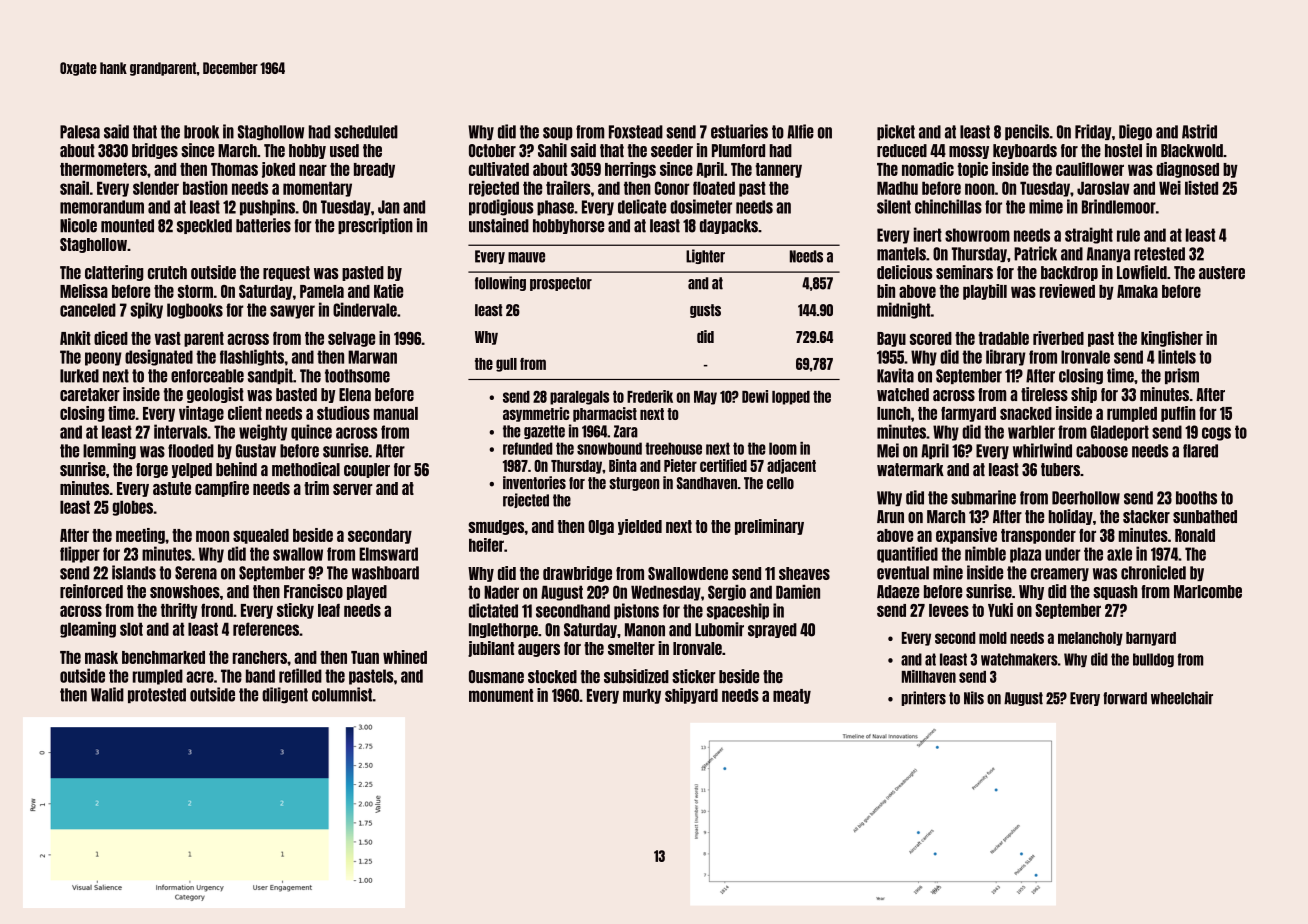 Image resolution: width=1308 pixels, height=924 pixels. What do you see at coordinates (1123, 150) in the screenshot?
I see `hostel` at bounding box center [1123, 150].
